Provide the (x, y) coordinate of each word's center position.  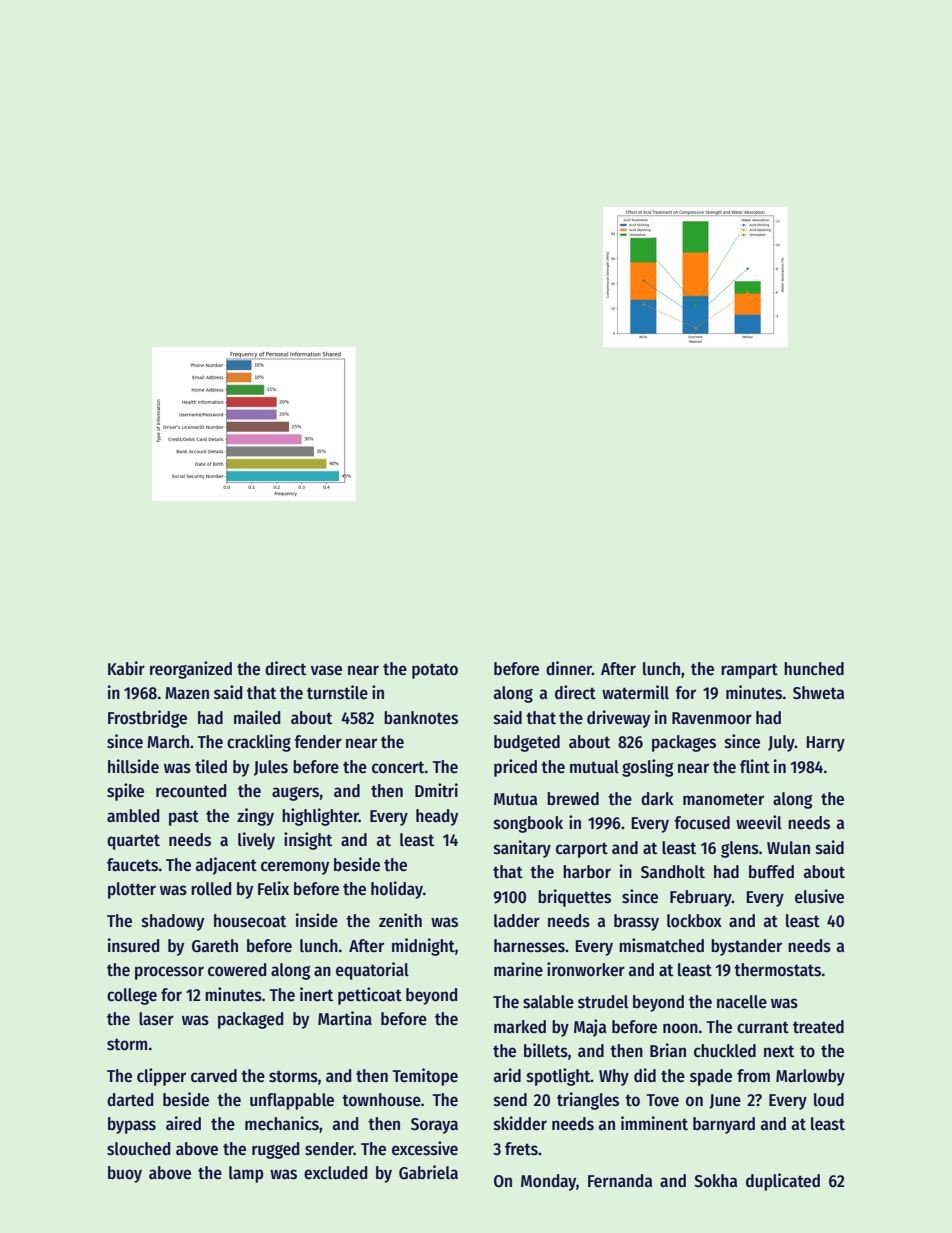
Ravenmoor (712, 718)
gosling (647, 768)
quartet (133, 842)
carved (214, 1076)
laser (156, 1019)
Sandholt (673, 872)
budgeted (527, 743)
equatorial (372, 971)
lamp (246, 1174)
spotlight (559, 1077)
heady (437, 817)
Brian (668, 1050)
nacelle (742, 1002)
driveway (618, 719)
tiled (211, 766)
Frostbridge (147, 719)
